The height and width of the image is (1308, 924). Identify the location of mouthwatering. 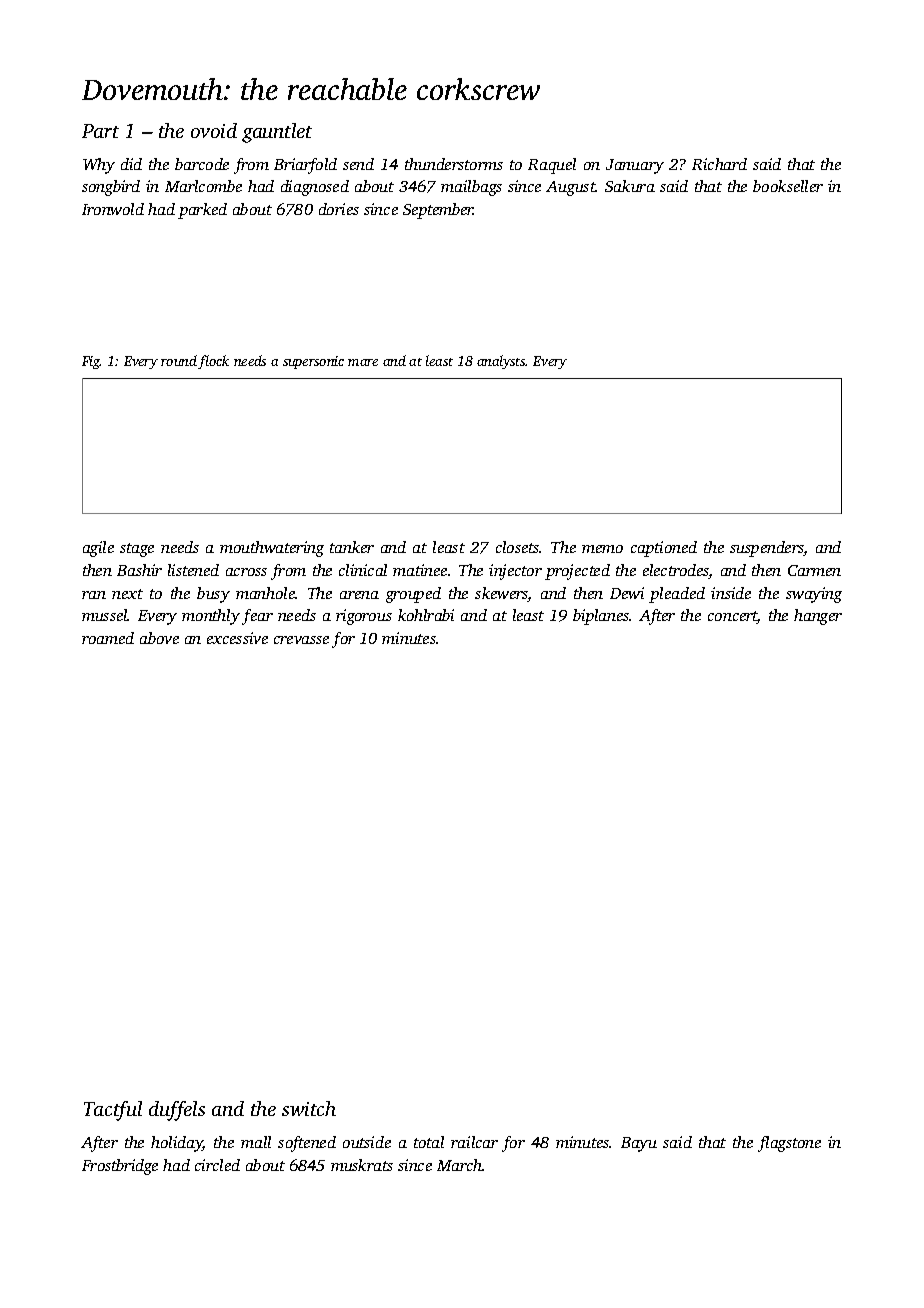
(272, 549).
